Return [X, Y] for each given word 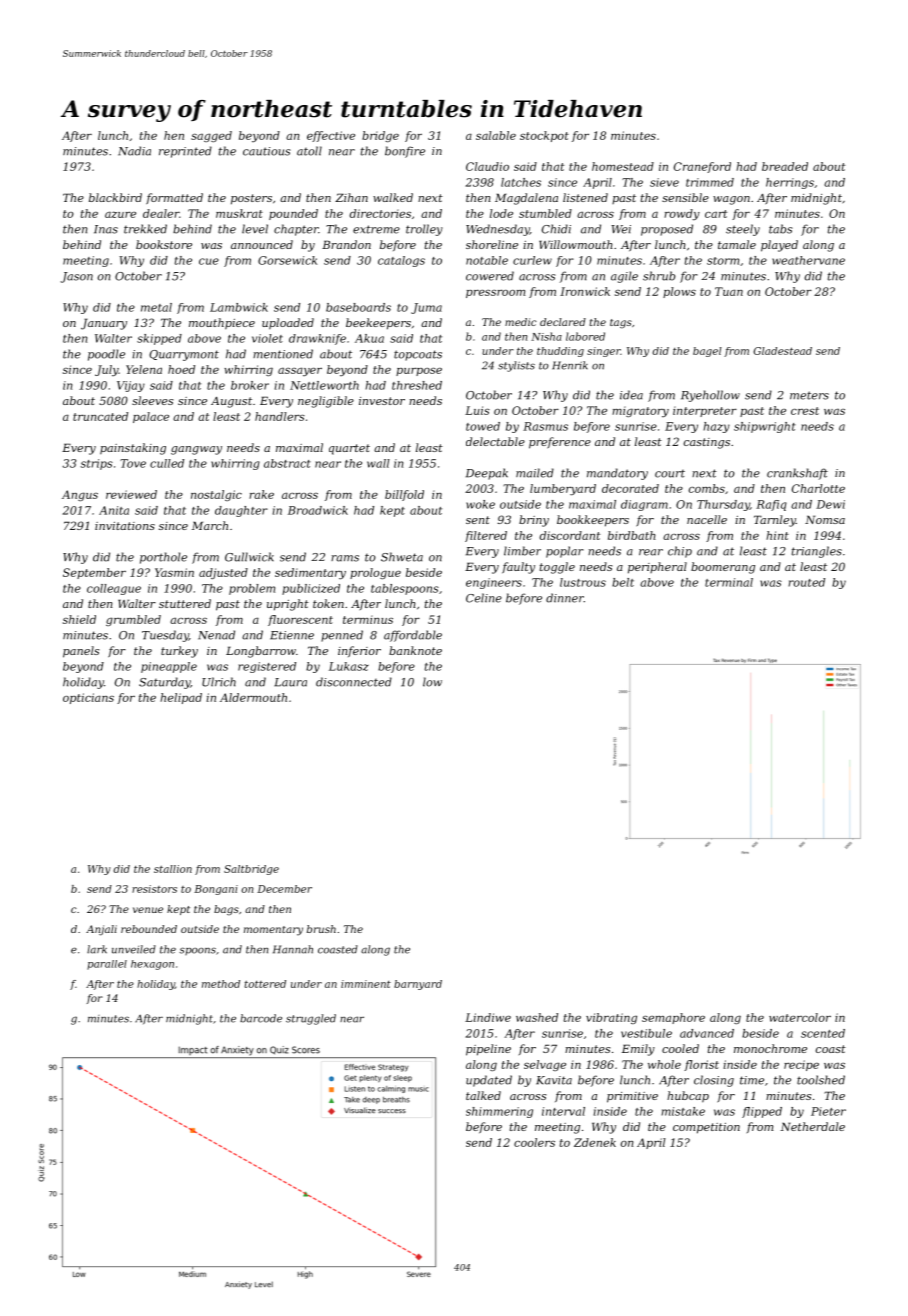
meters [809, 395]
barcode [261, 1018]
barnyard [418, 985]
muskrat [239, 213]
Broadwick [318, 510]
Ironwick [585, 291]
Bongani [216, 890]
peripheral [657, 568]
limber [522, 551]
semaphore [673, 1018]
